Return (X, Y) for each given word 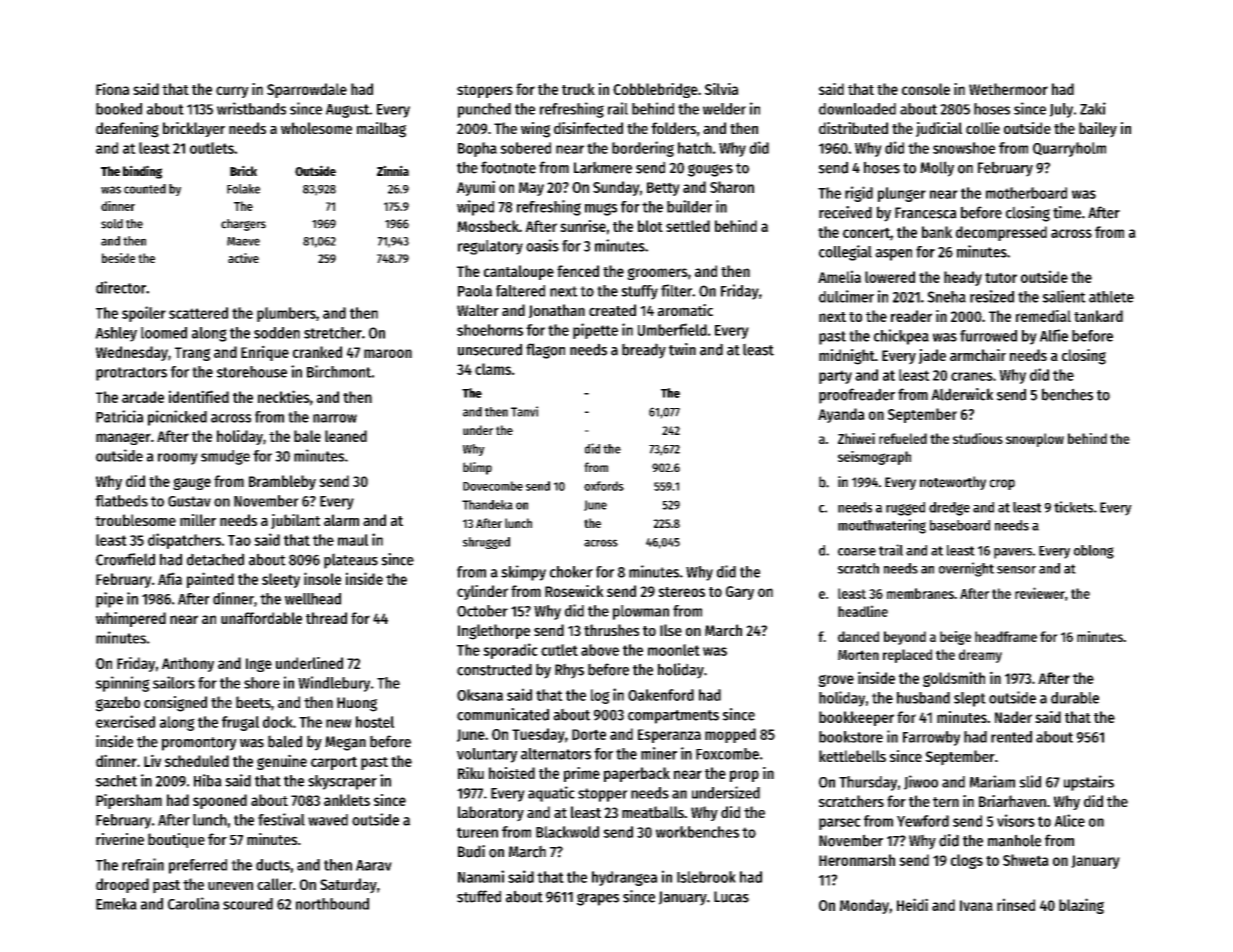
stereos (681, 592)
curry (232, 92)
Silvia (721, 89)
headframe (1006, 636)
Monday (864, 906)
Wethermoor (1008, 89)
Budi (471, 851)
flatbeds (121, 501)
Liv (152, 760)
